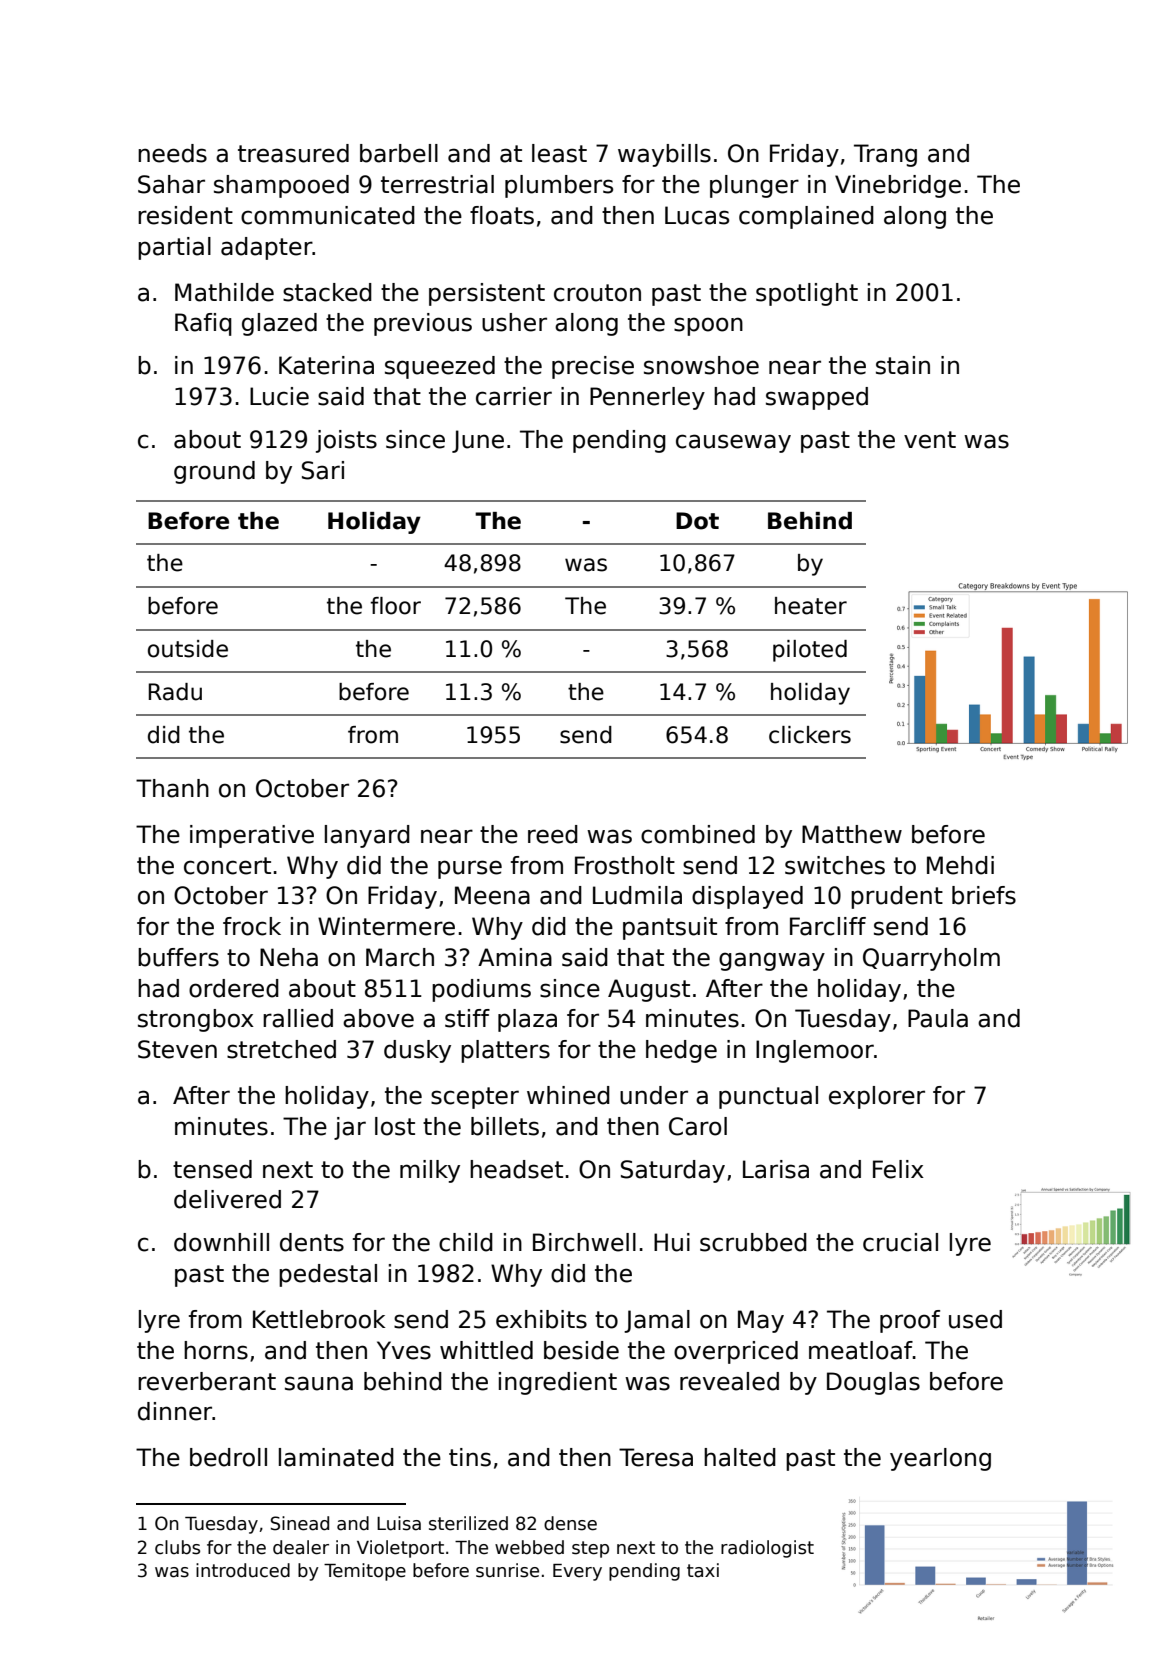  Describe the element at coordinates (828, 926) in the screenshot. I see `Farcliff` at that location.
